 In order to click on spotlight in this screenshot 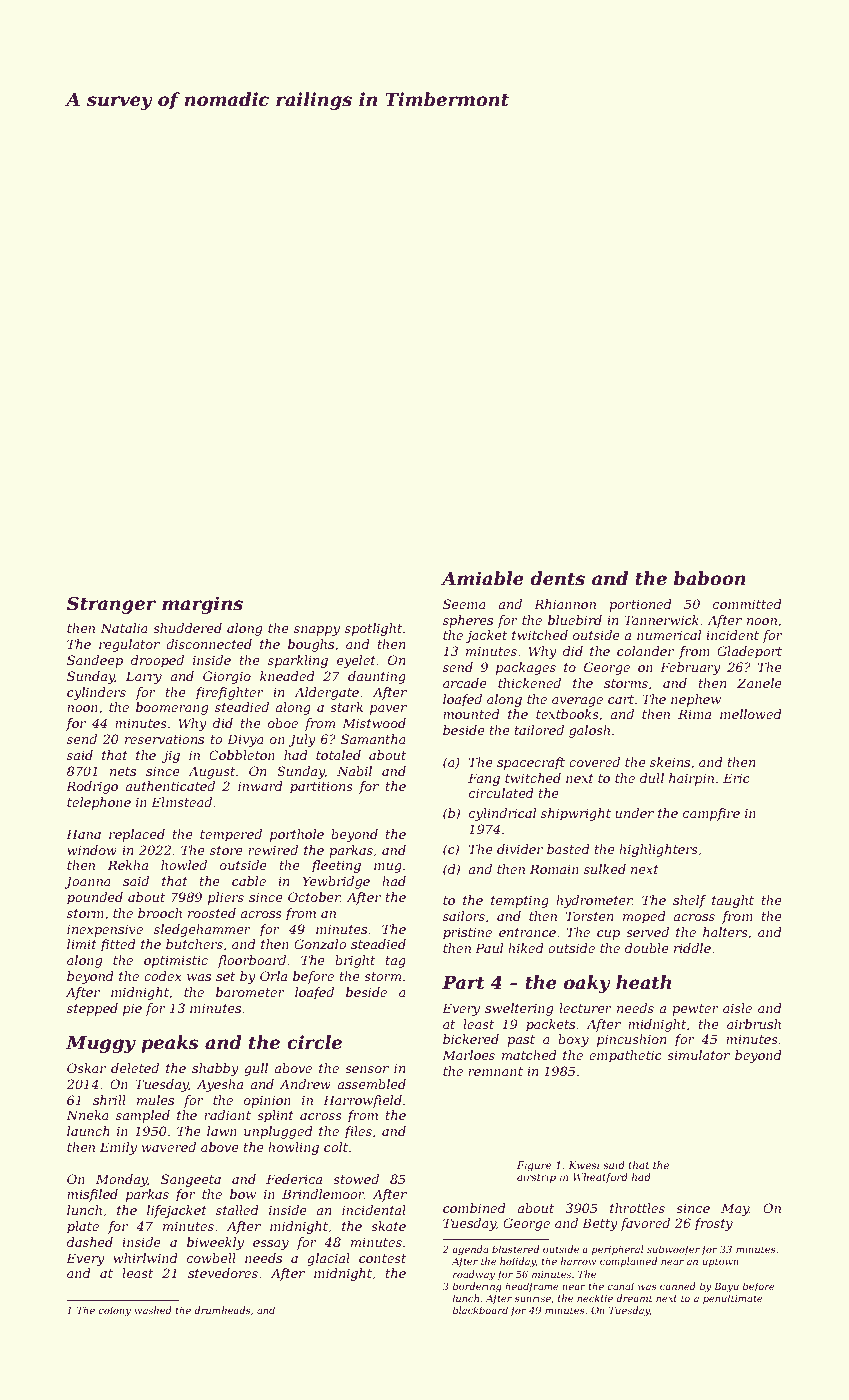, I will do `click(373, 629)`.
